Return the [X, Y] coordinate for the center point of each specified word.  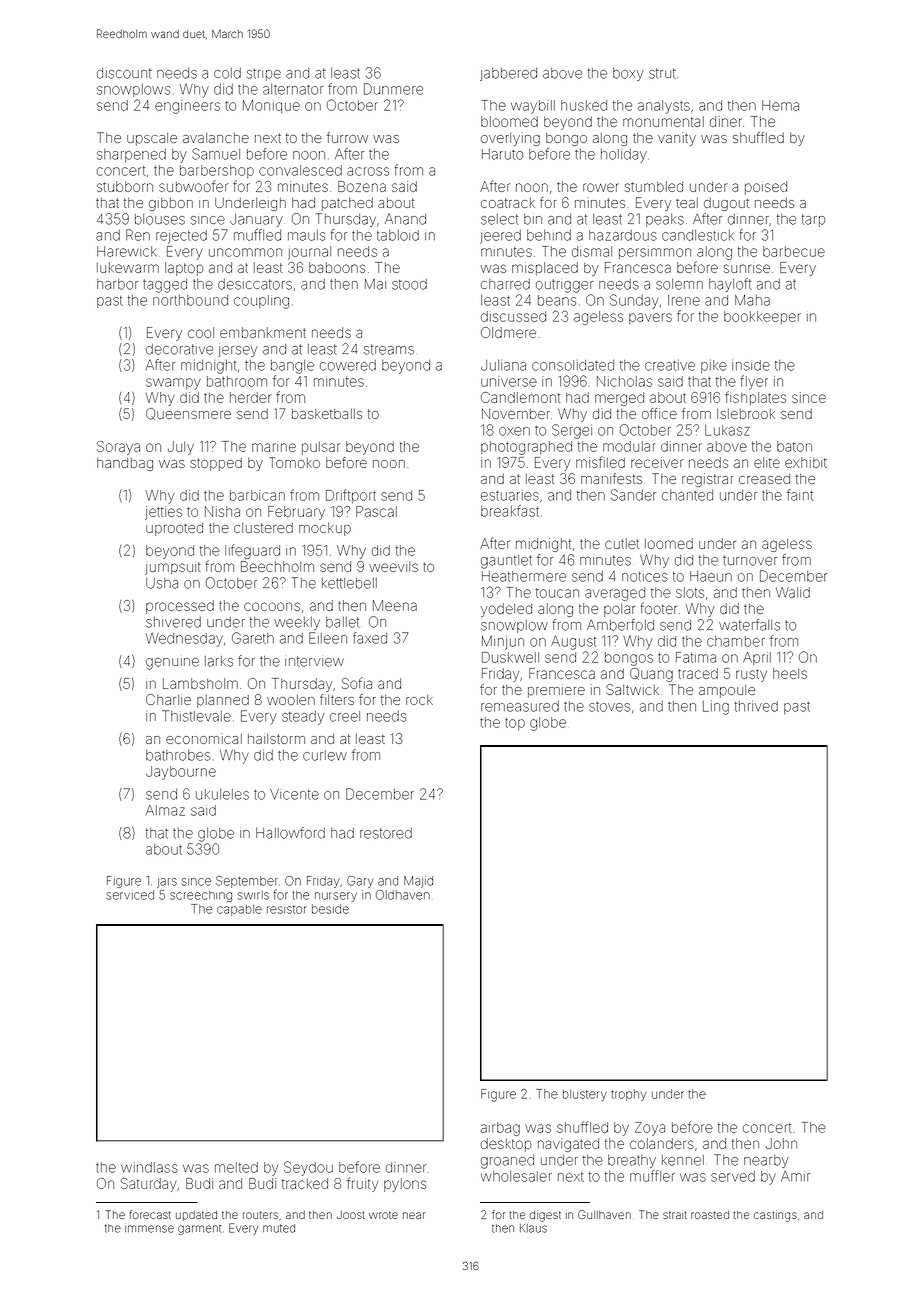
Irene [684, 300]
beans [557, 300]
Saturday [148, 1185]
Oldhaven [403, 895]
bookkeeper [762, 317]
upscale [152, 139]
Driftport [351, 496]
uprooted [174, 529]
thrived [756, 706]
